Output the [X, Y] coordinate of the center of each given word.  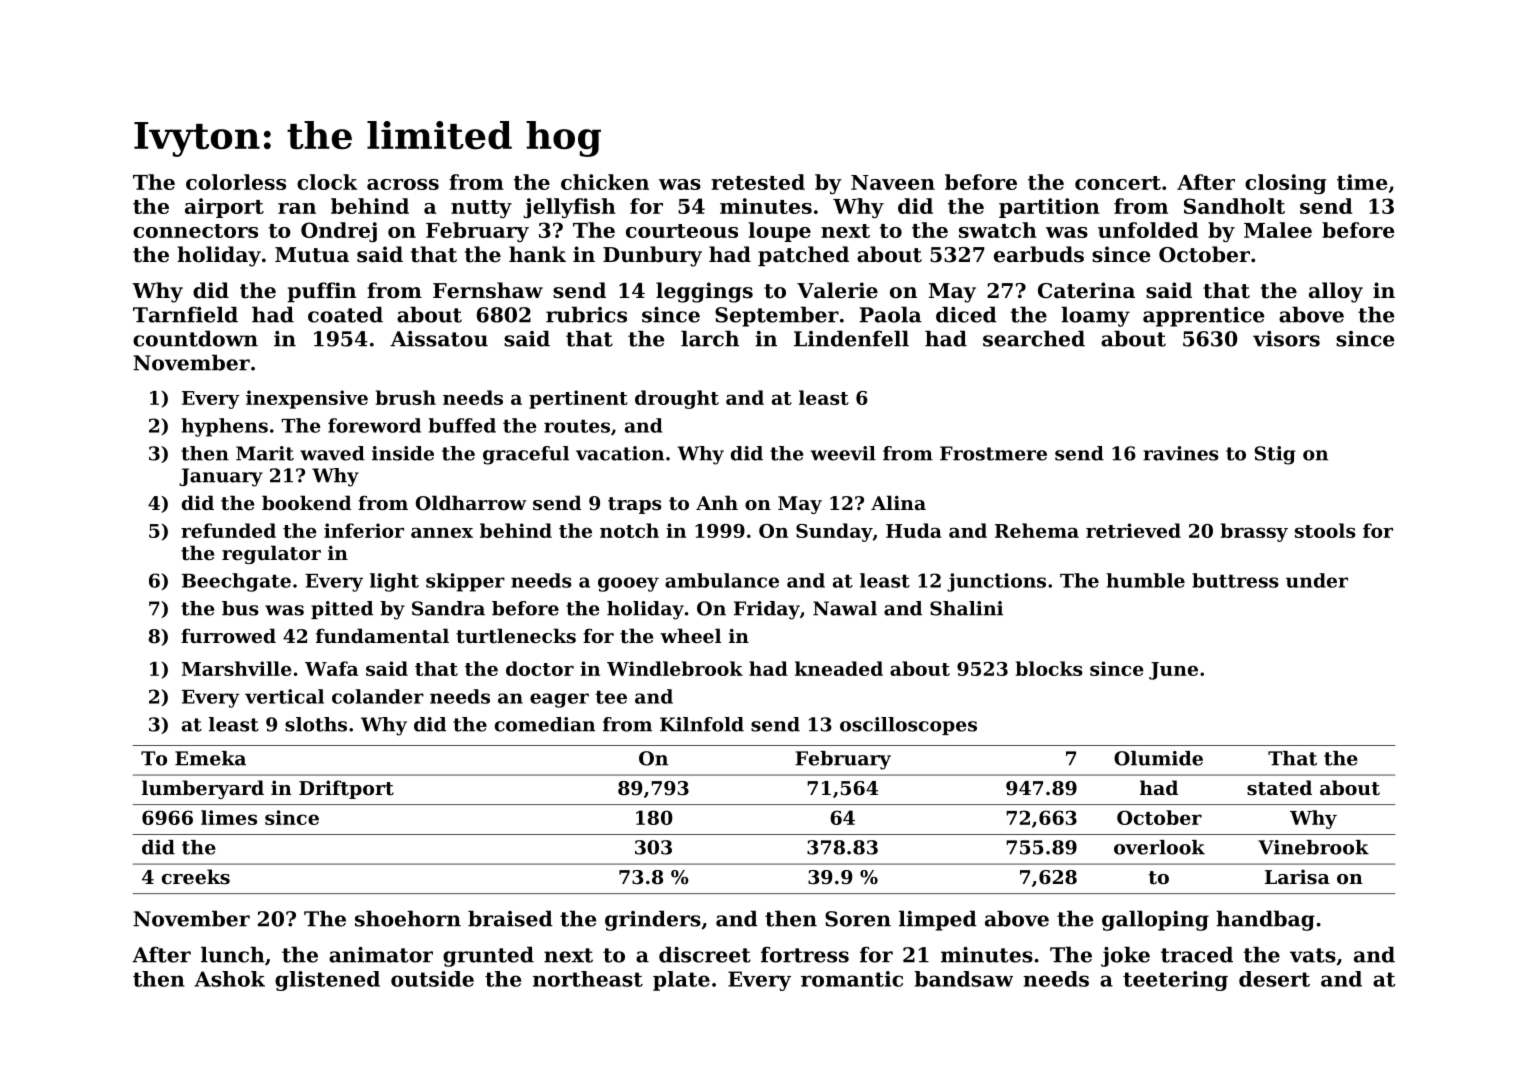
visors [1286, 339]
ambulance [722, 580]
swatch [998, 230]
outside [432, 979]
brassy [1254, 532]
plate [681, 981]
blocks [1049, 668]
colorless [236, 182]
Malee [1278, 230]
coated [345, 314]
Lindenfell [851, 338]
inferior [364, 530]
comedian [545, 724]
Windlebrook [675, 668]
